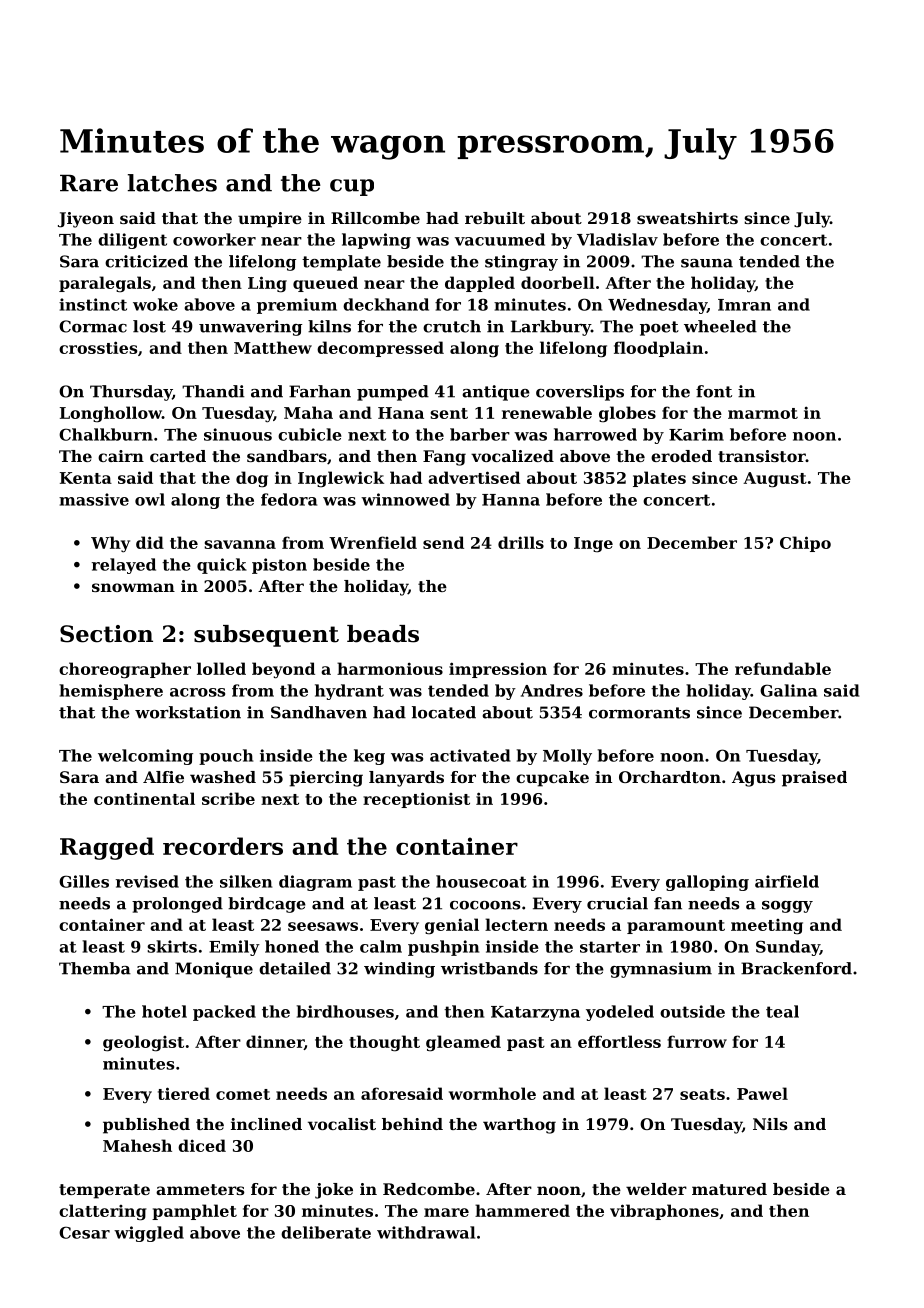  I want to click on instinct, so click(93, 304).
